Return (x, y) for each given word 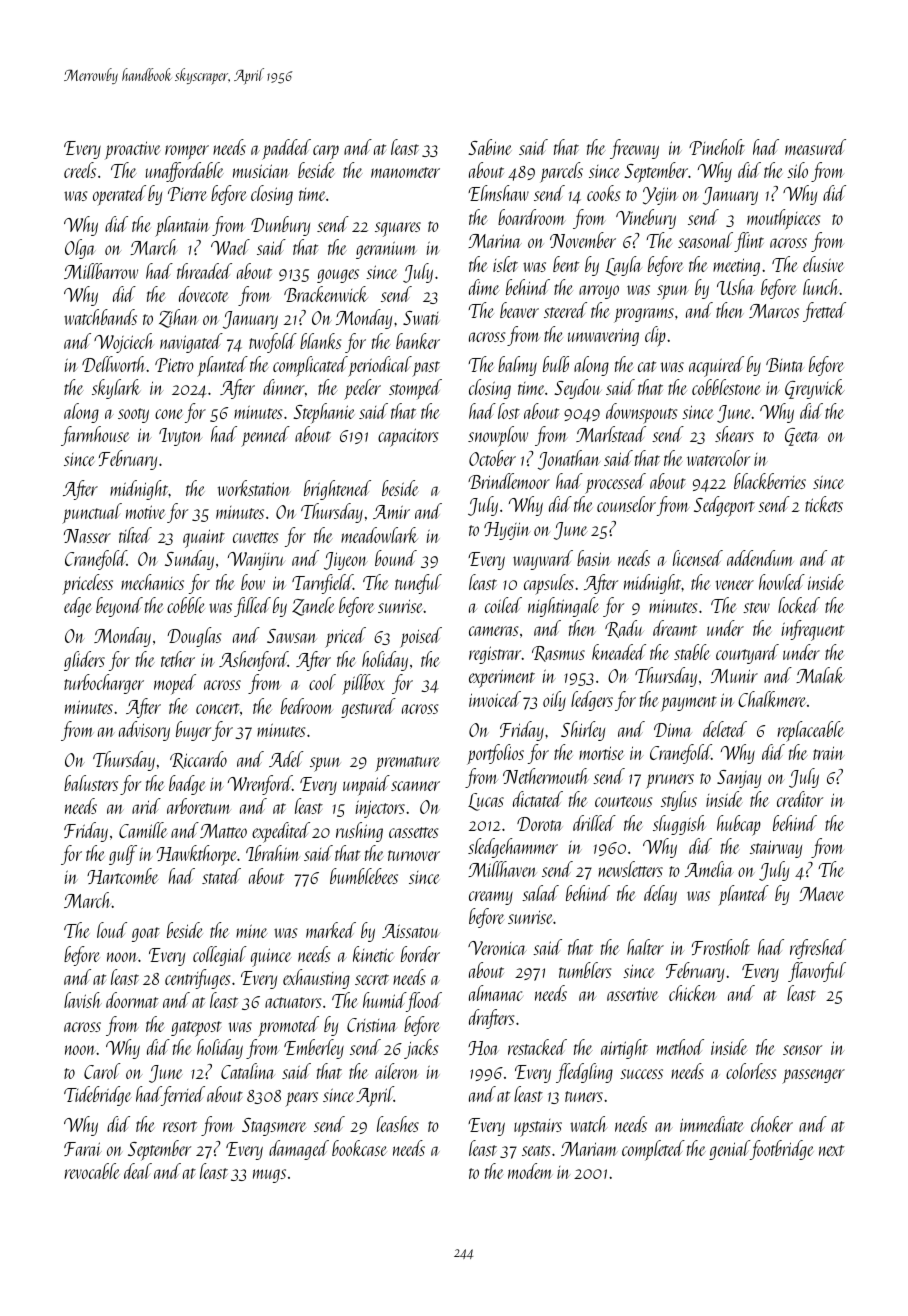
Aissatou (411, 931)
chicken (693, 993)
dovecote (204, 294)
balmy (517, 366)
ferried (183, 1096)
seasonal (705, 240)
